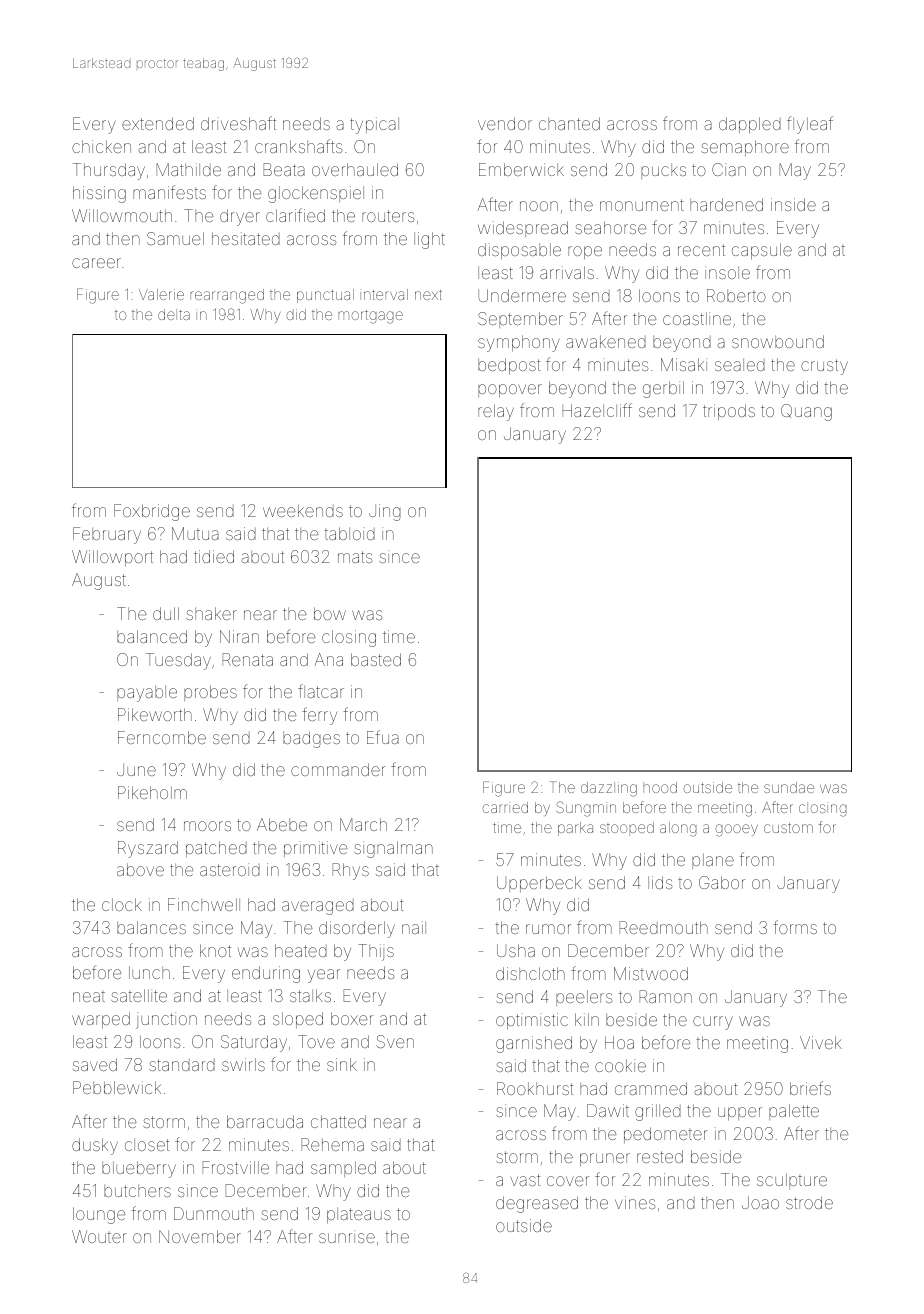  What do you see at coordinates (760, 1202) in the document?
I see `Joao` at bounding box center [760, 1202].
